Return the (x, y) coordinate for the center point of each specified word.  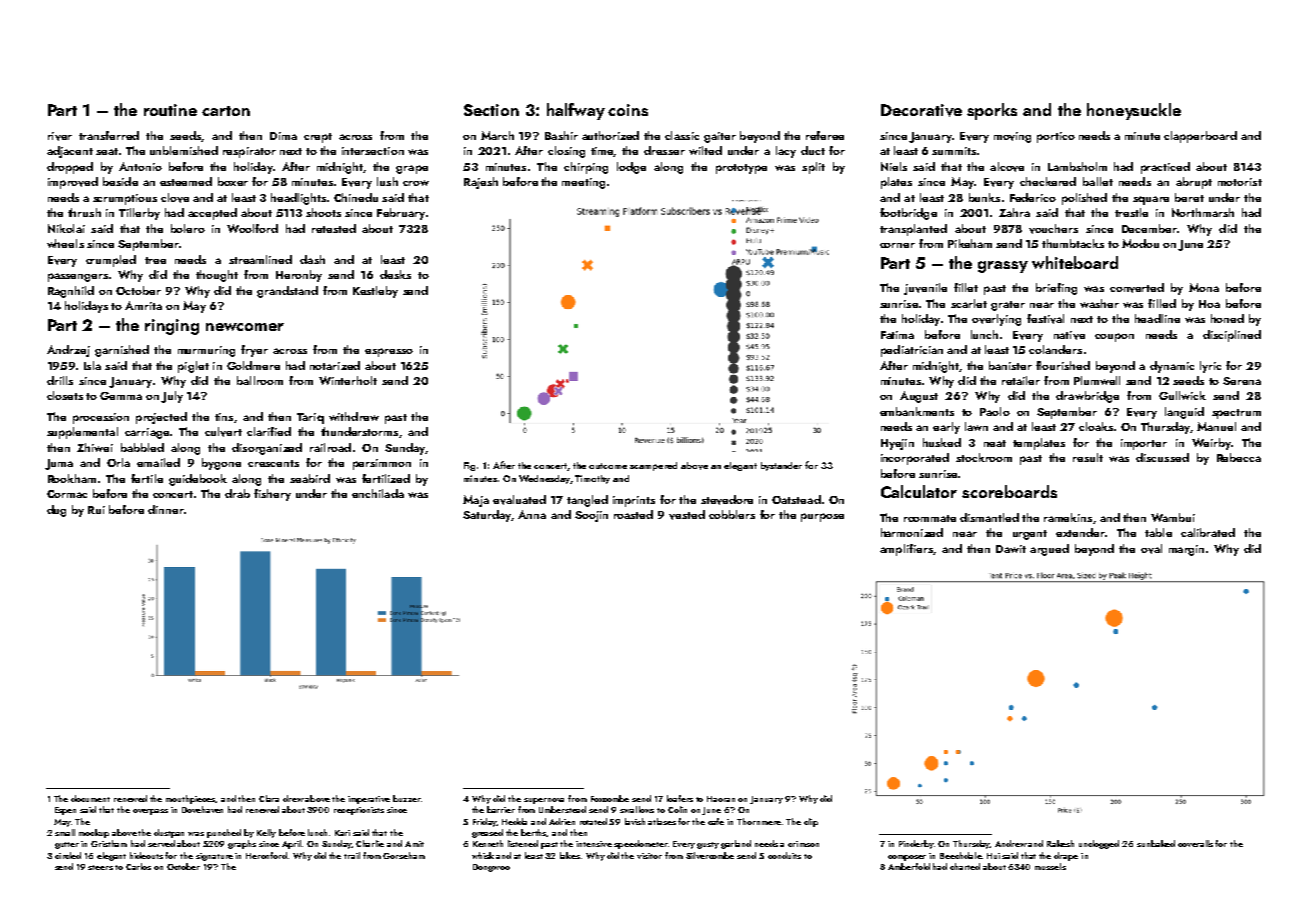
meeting (583, 183)
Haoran (721, 799)
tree (155, 260)
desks (395, 274)
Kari (342, 833)
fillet (966, 287)
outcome (608, 466)
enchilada (378, 493)
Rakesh (1060, 843)
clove (175, 198)
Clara (269, 798)
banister (1010, 365)
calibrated (1208, 532)
